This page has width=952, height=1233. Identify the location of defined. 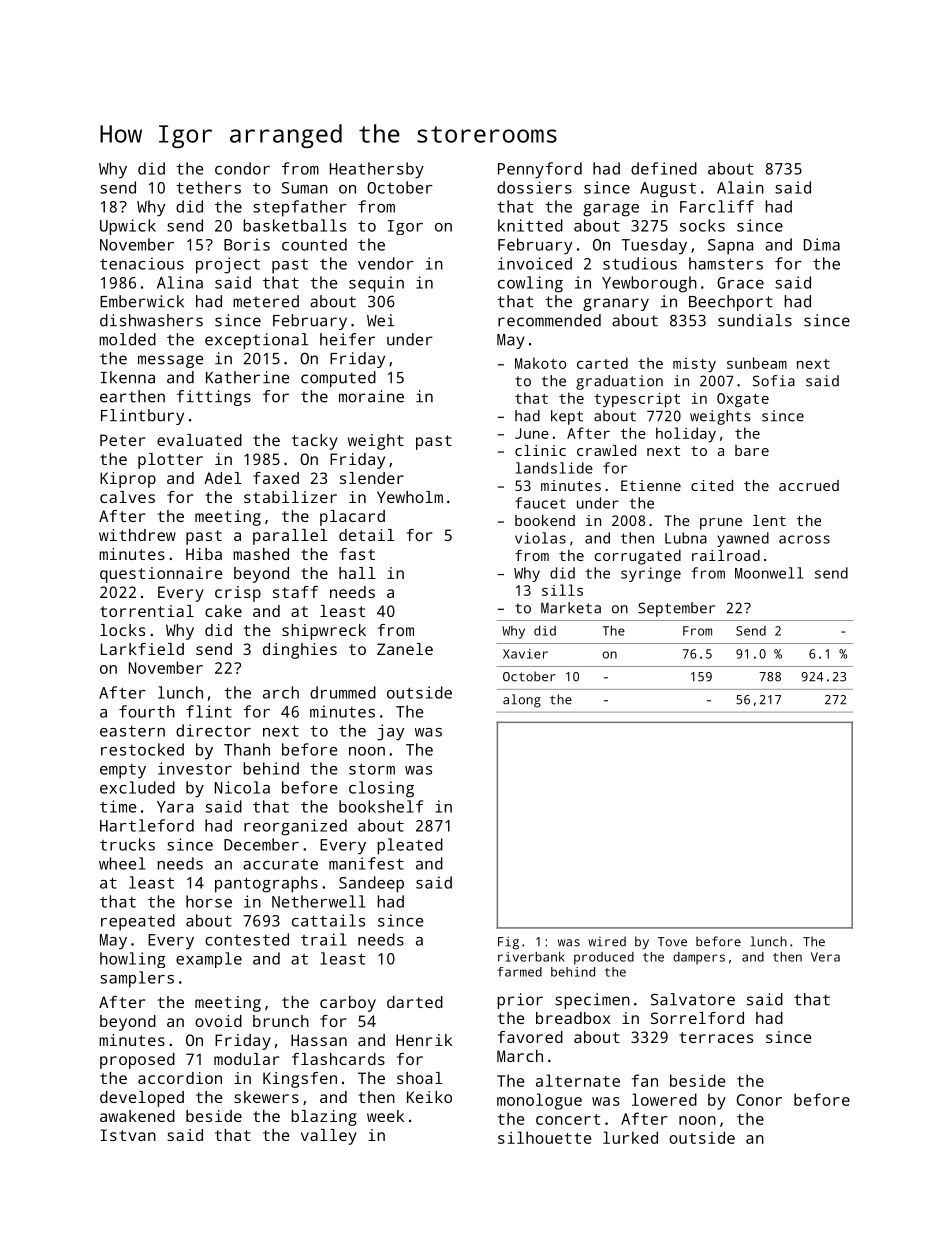
(664, 168).
